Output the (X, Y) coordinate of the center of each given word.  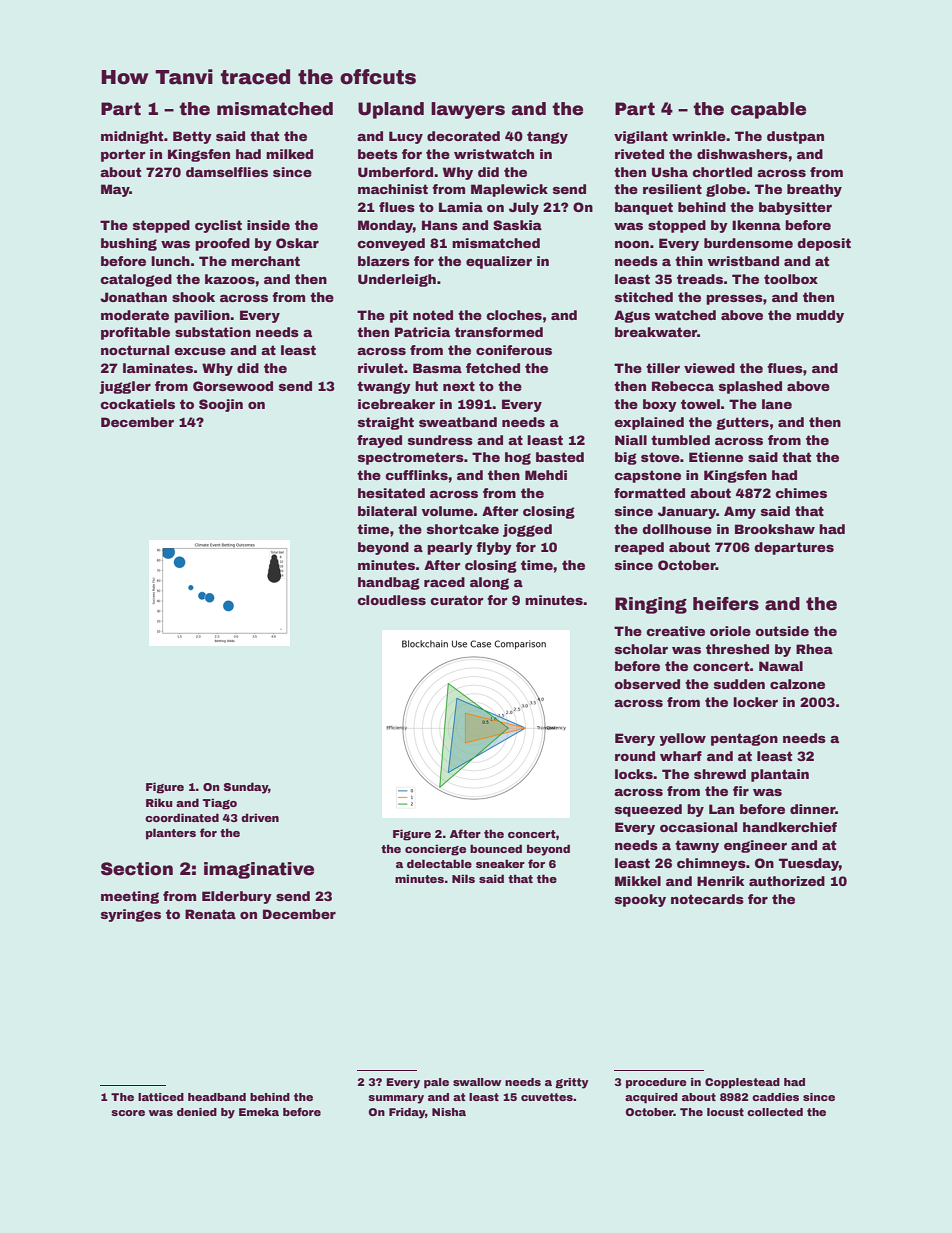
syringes (131, 915)
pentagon (744, 739)
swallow (477, 1082)
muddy (820, 316)
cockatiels (137, 404)
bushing (129, 244)
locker (755, 702)
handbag (389, 583)
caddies (775, 1097)
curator (457, 600)
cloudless (391, 600)
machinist (393, 189)
